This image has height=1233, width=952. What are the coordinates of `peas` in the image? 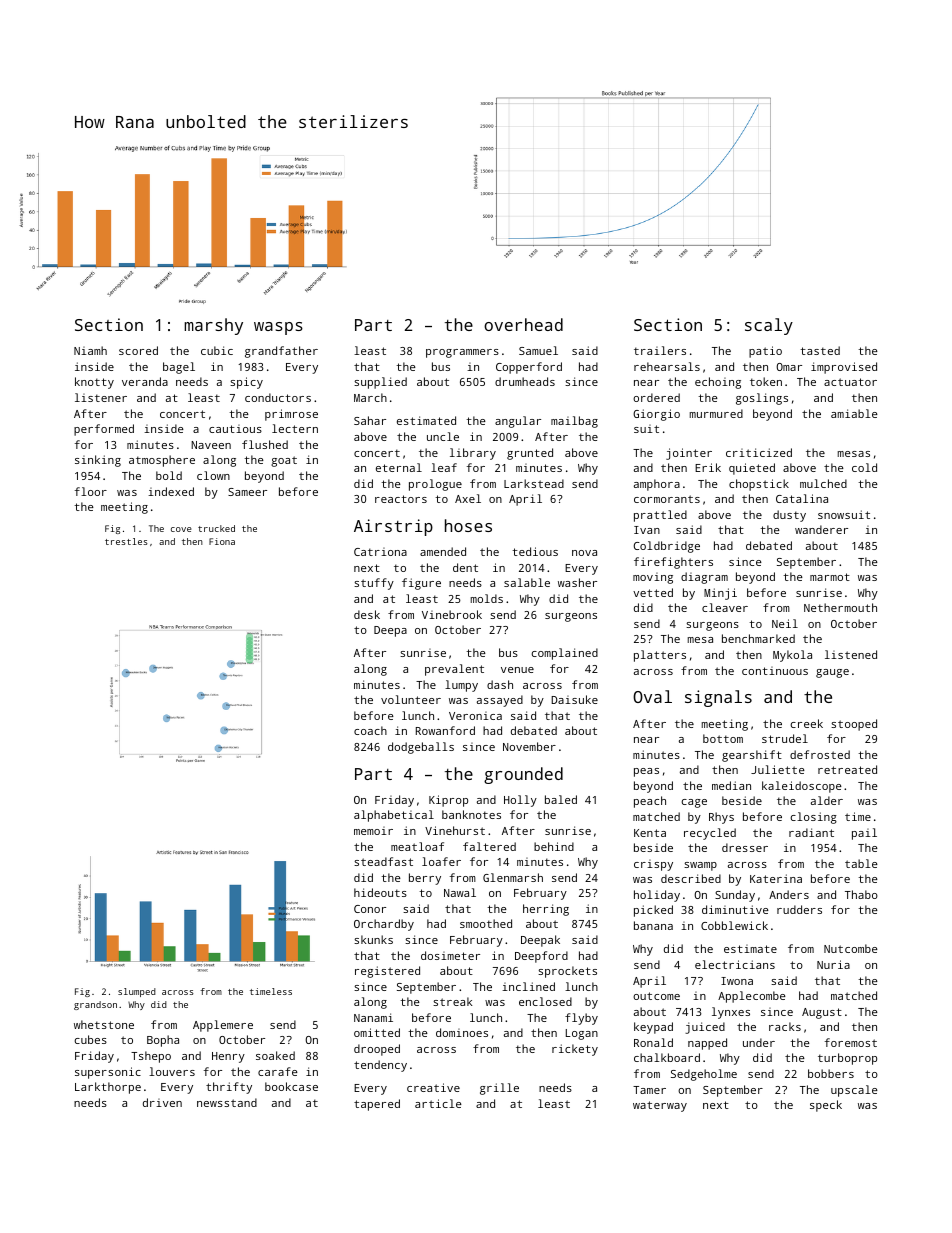 It's located at (646, 772).
